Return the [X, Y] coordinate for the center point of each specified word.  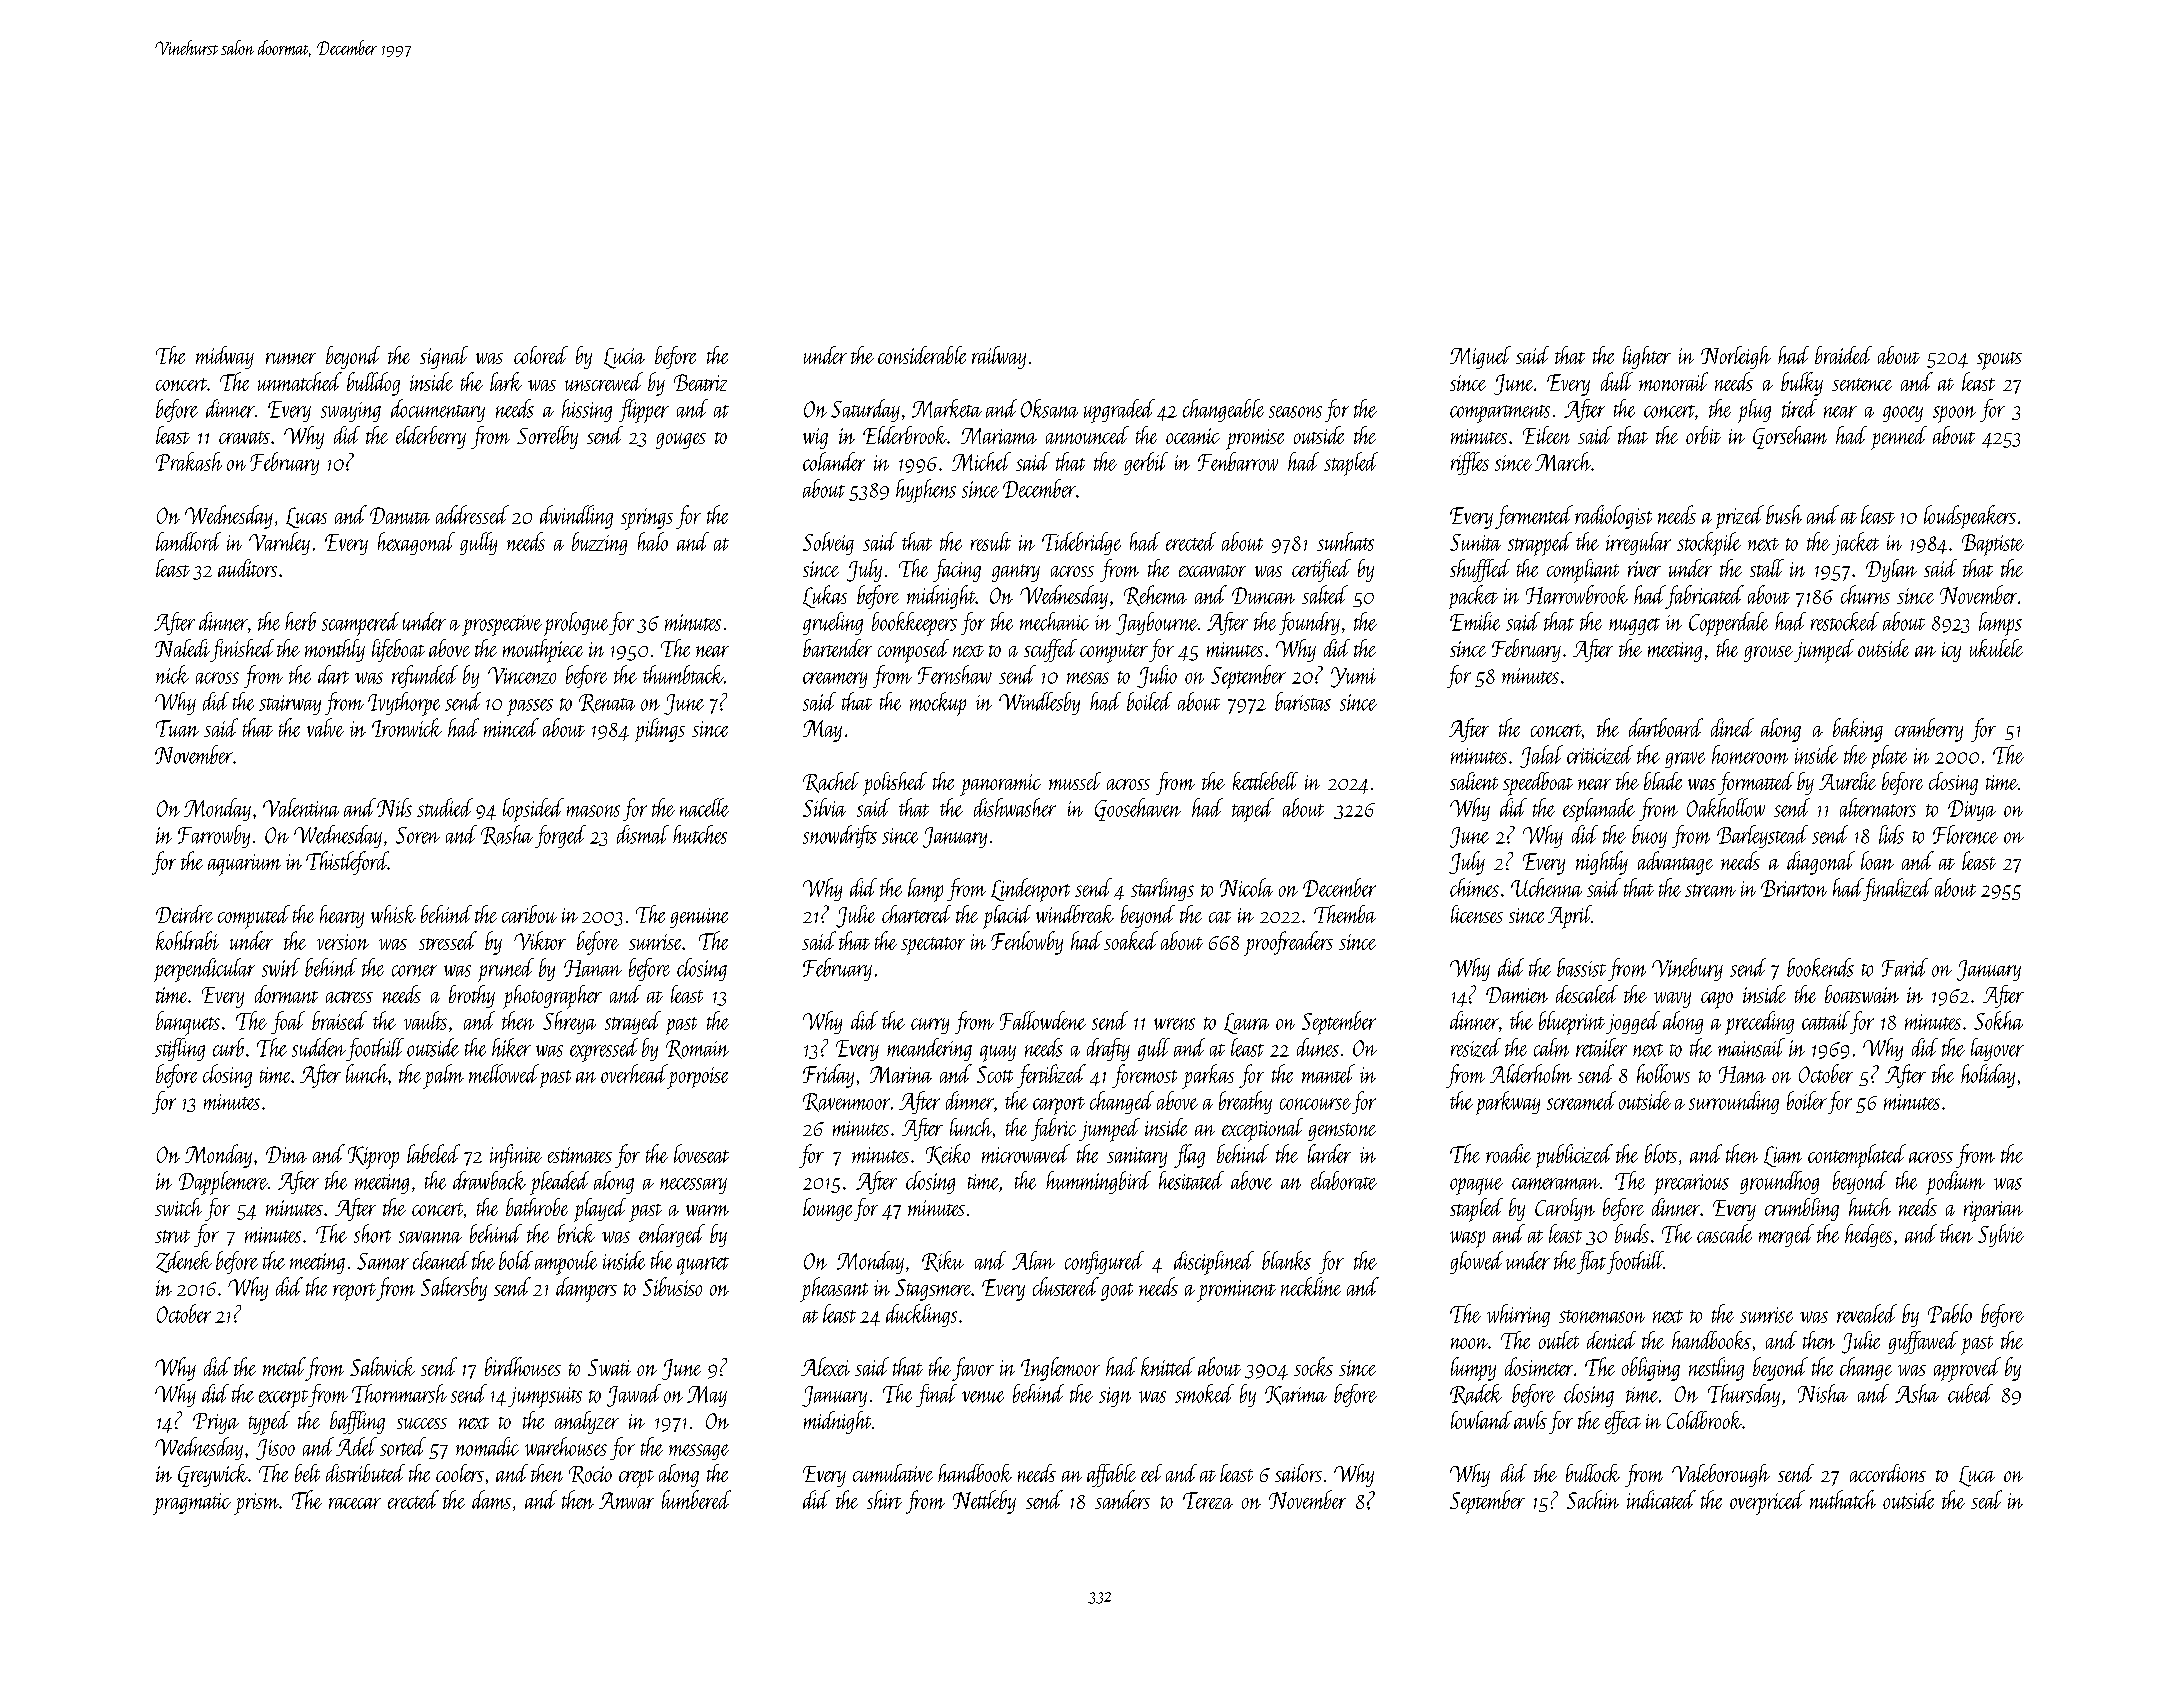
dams [491, 1499]
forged [560, 836]
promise [1255, 439]
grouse [1768, 654]
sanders [1122, 1499]
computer [1114, 653]
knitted [1168, 1366]
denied [1611, 1340]
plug [1754, 411]
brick [576, 1233]
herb [300, 621]
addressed [472, 514]
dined [1732, 727]
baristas [1303, 701]
